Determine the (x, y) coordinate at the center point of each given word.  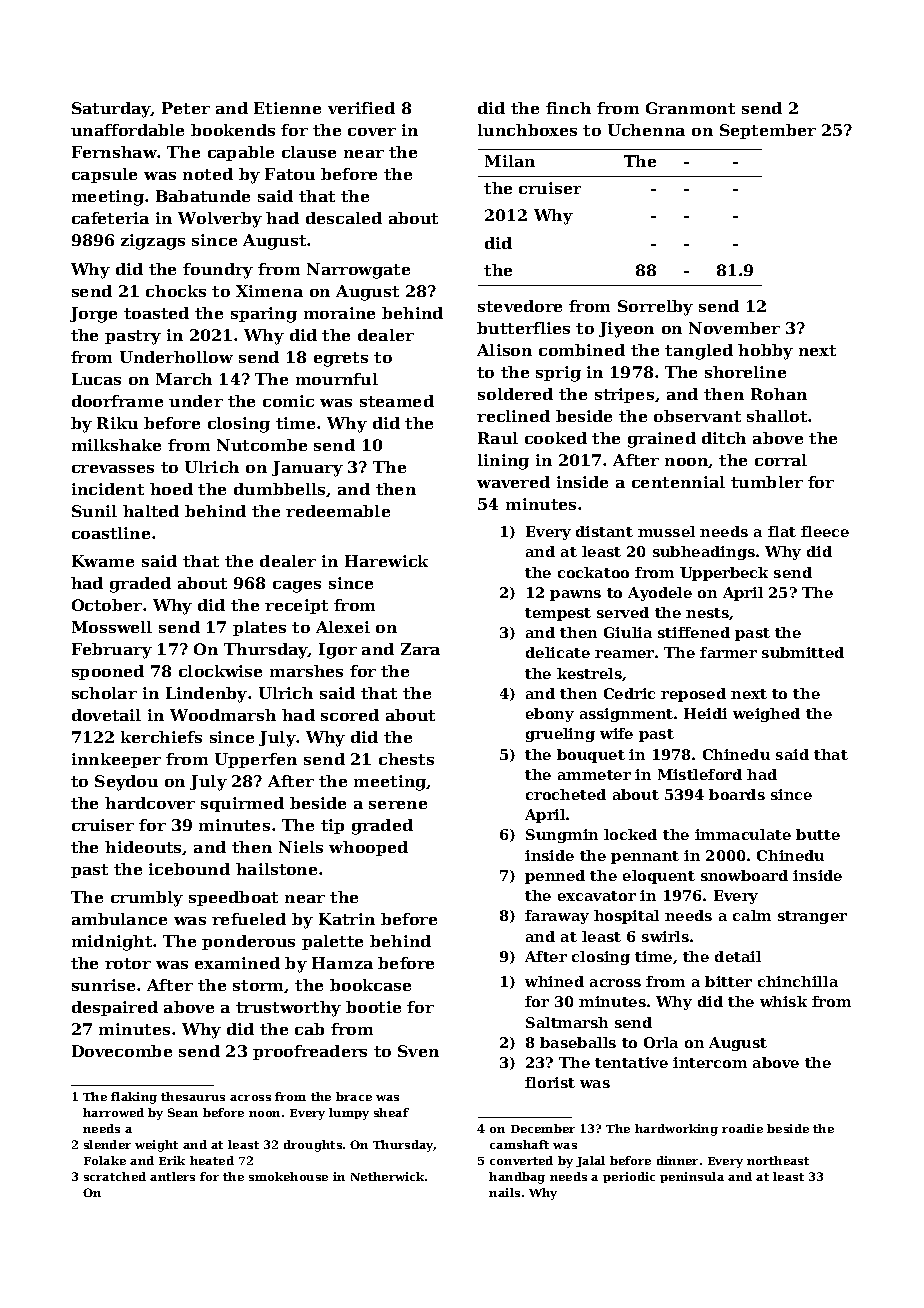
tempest (558, 614)
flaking (134, 1098)
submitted (803, 652)
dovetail (106, 715)
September (768, 131)
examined (237, 963)
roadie (742, 1128)
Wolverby (220, 220)
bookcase (370, 985)
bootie (373, 1007)
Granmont (690, 108)
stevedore (520, 306)
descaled (344, 218)
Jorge (93, 315)
